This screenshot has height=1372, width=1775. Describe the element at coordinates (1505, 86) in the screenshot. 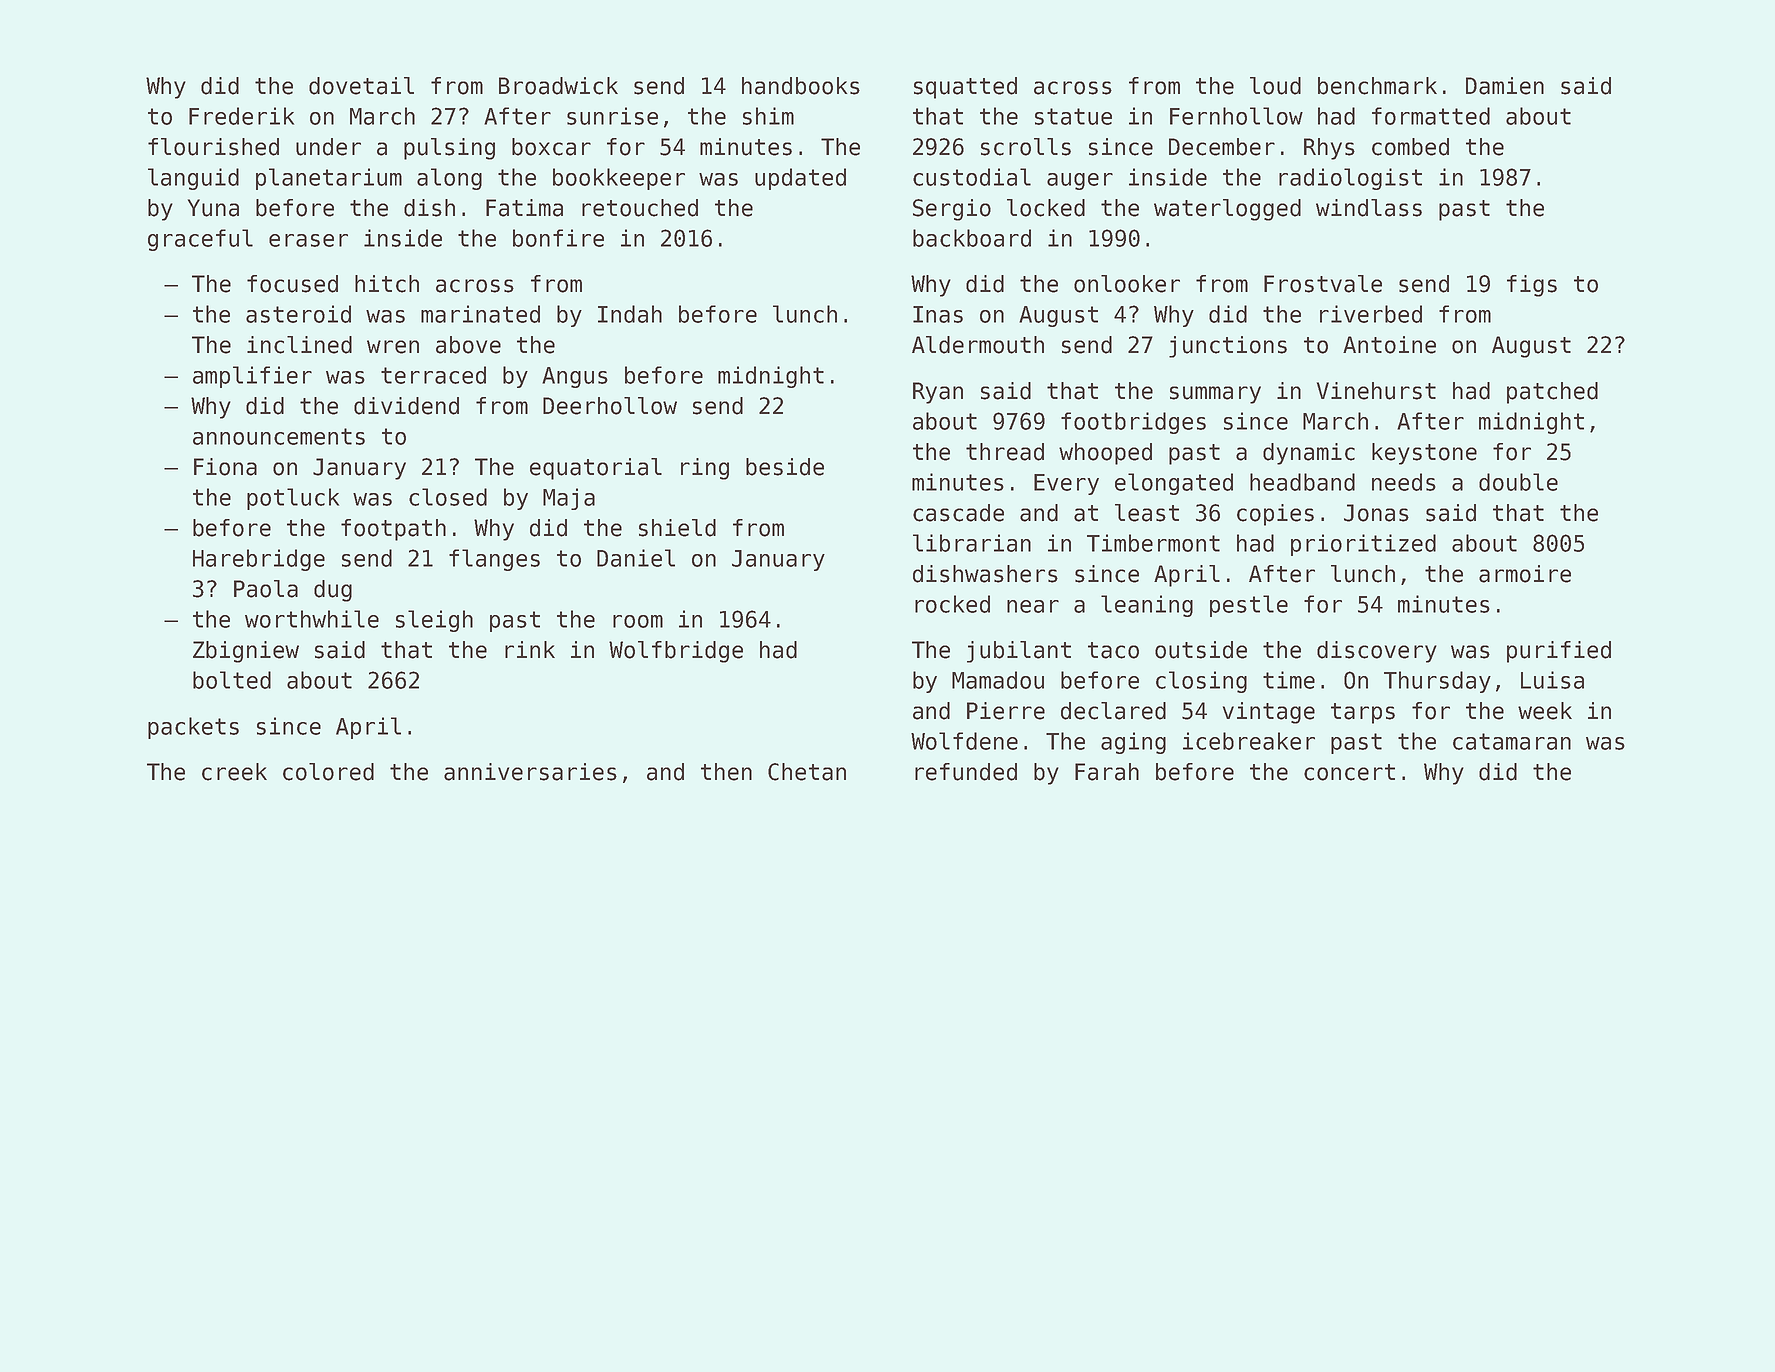

I see `Damien` at that location.
